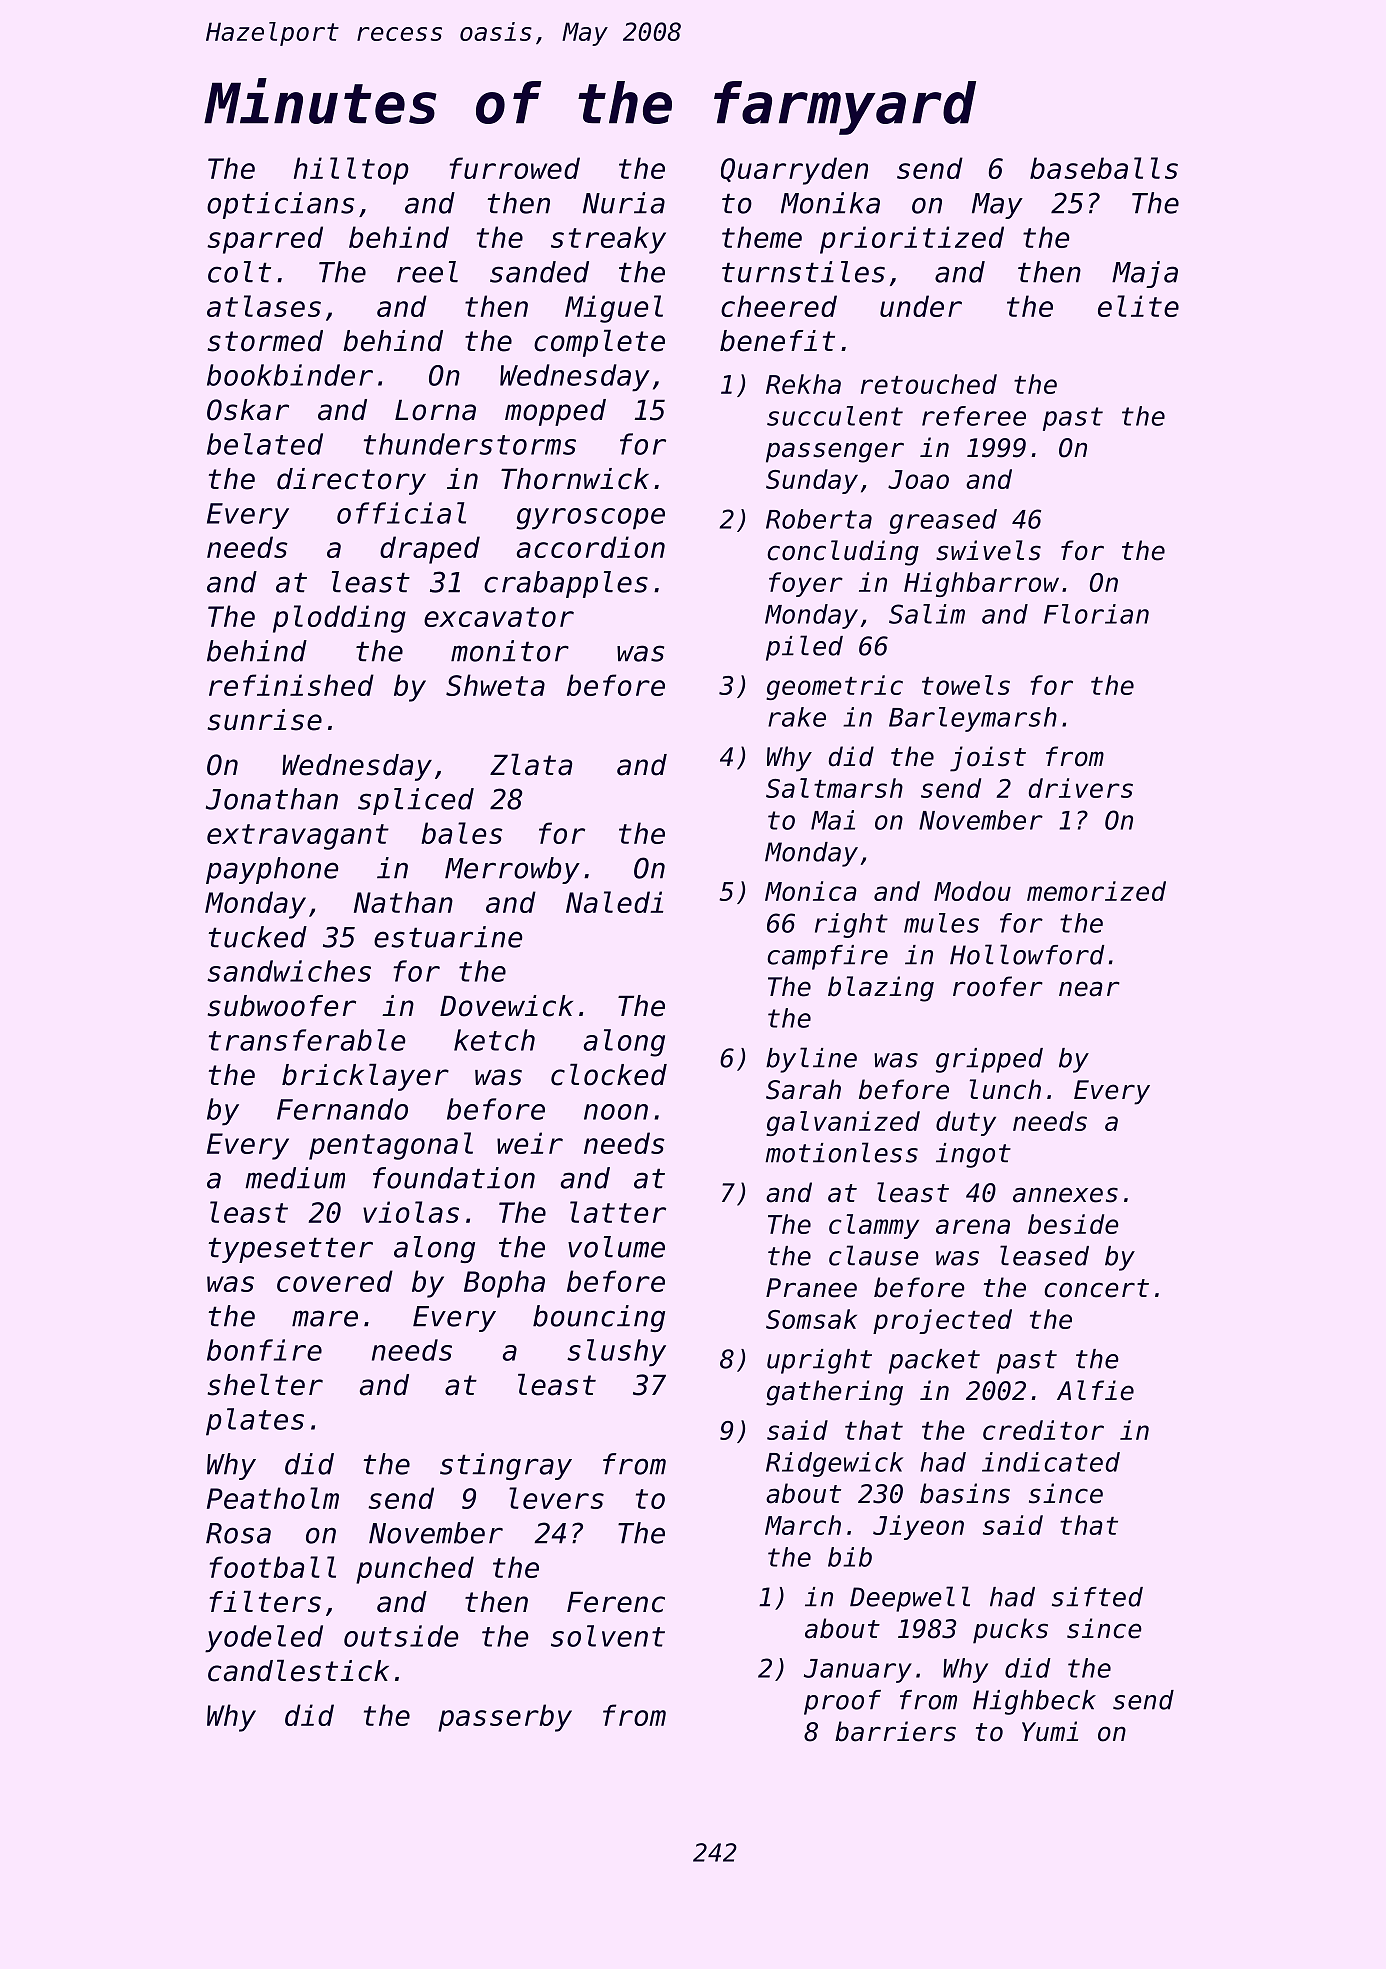 The width and height of the document is (1386, 1969). Describe the element at coordinates (811, 1288) in the document. I see `Pranee` at that location.
